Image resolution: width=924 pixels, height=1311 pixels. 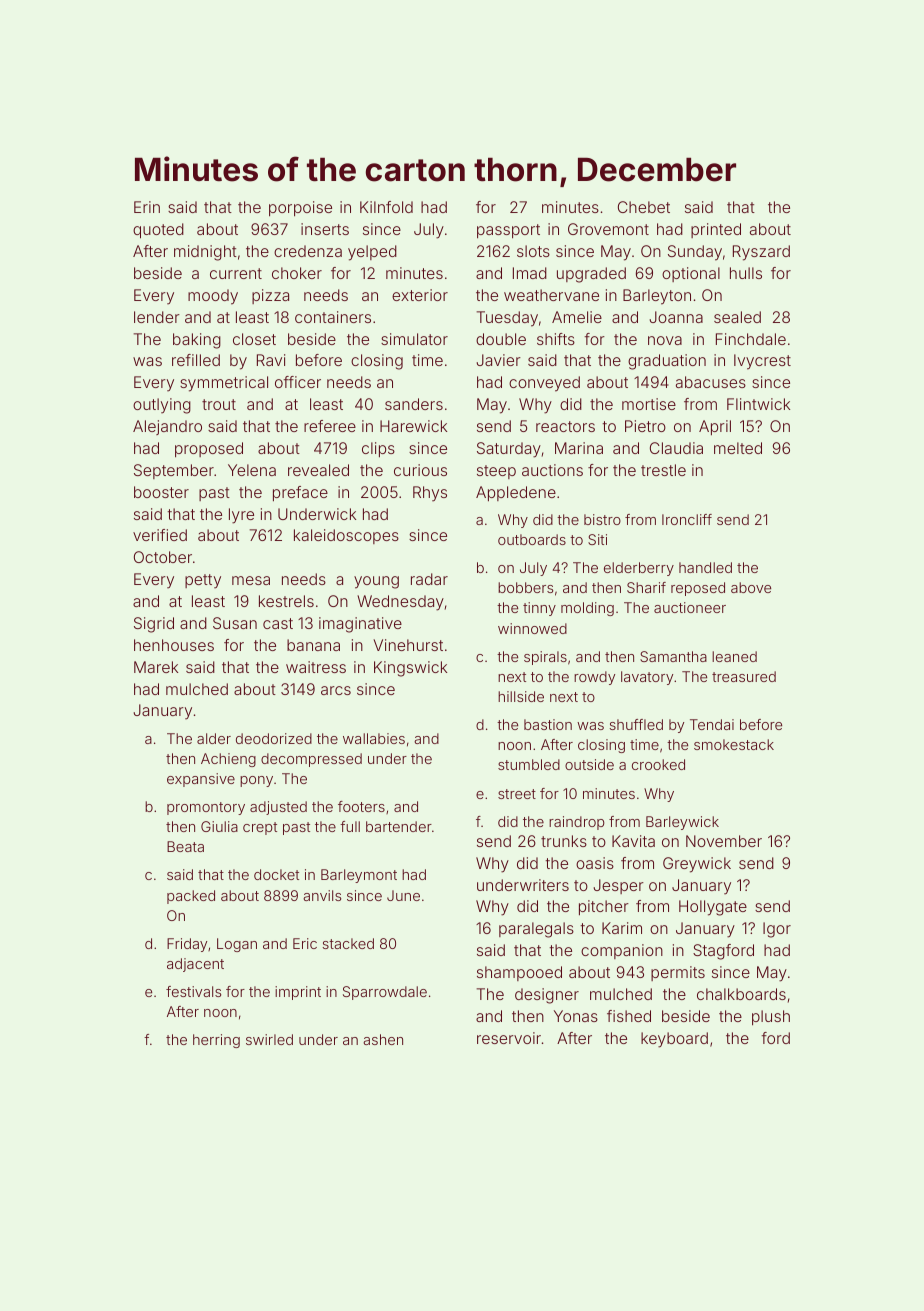 What do you see at coordinates (410, 669) in the screenshot?
I see `Kingswick` at bounding box center [410, 669].
